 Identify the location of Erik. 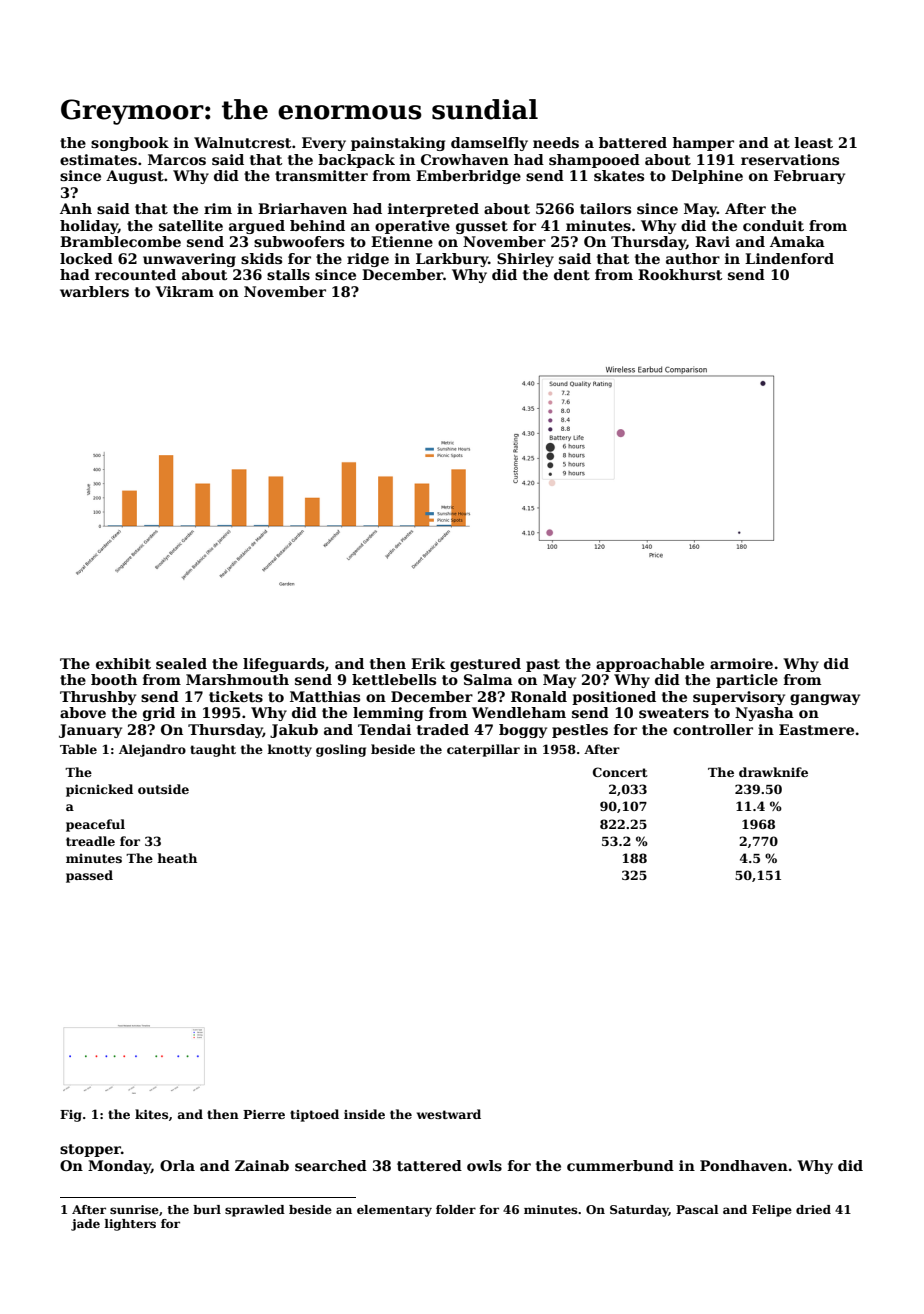
(428, 663).
